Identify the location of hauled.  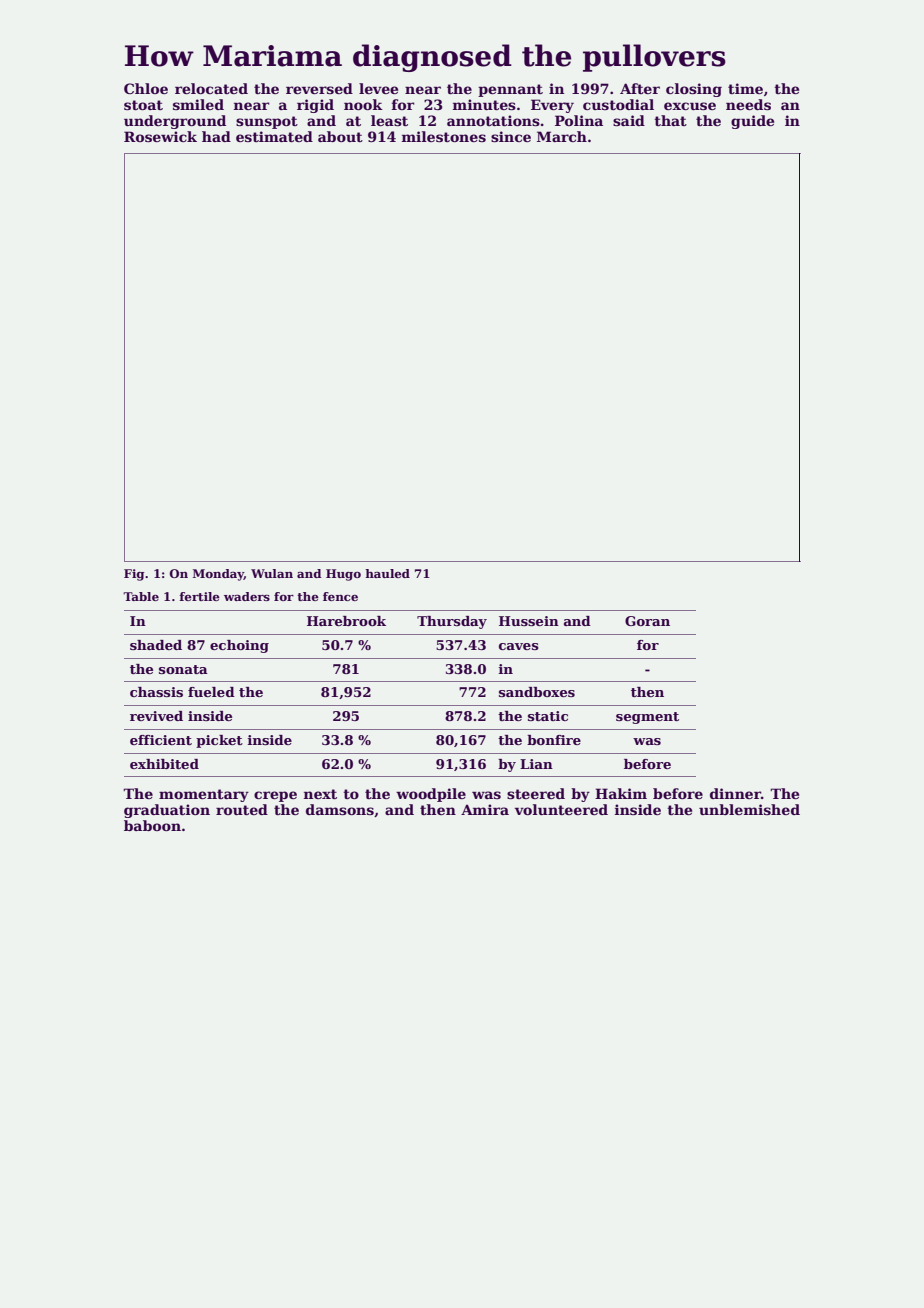
(387, 573).
